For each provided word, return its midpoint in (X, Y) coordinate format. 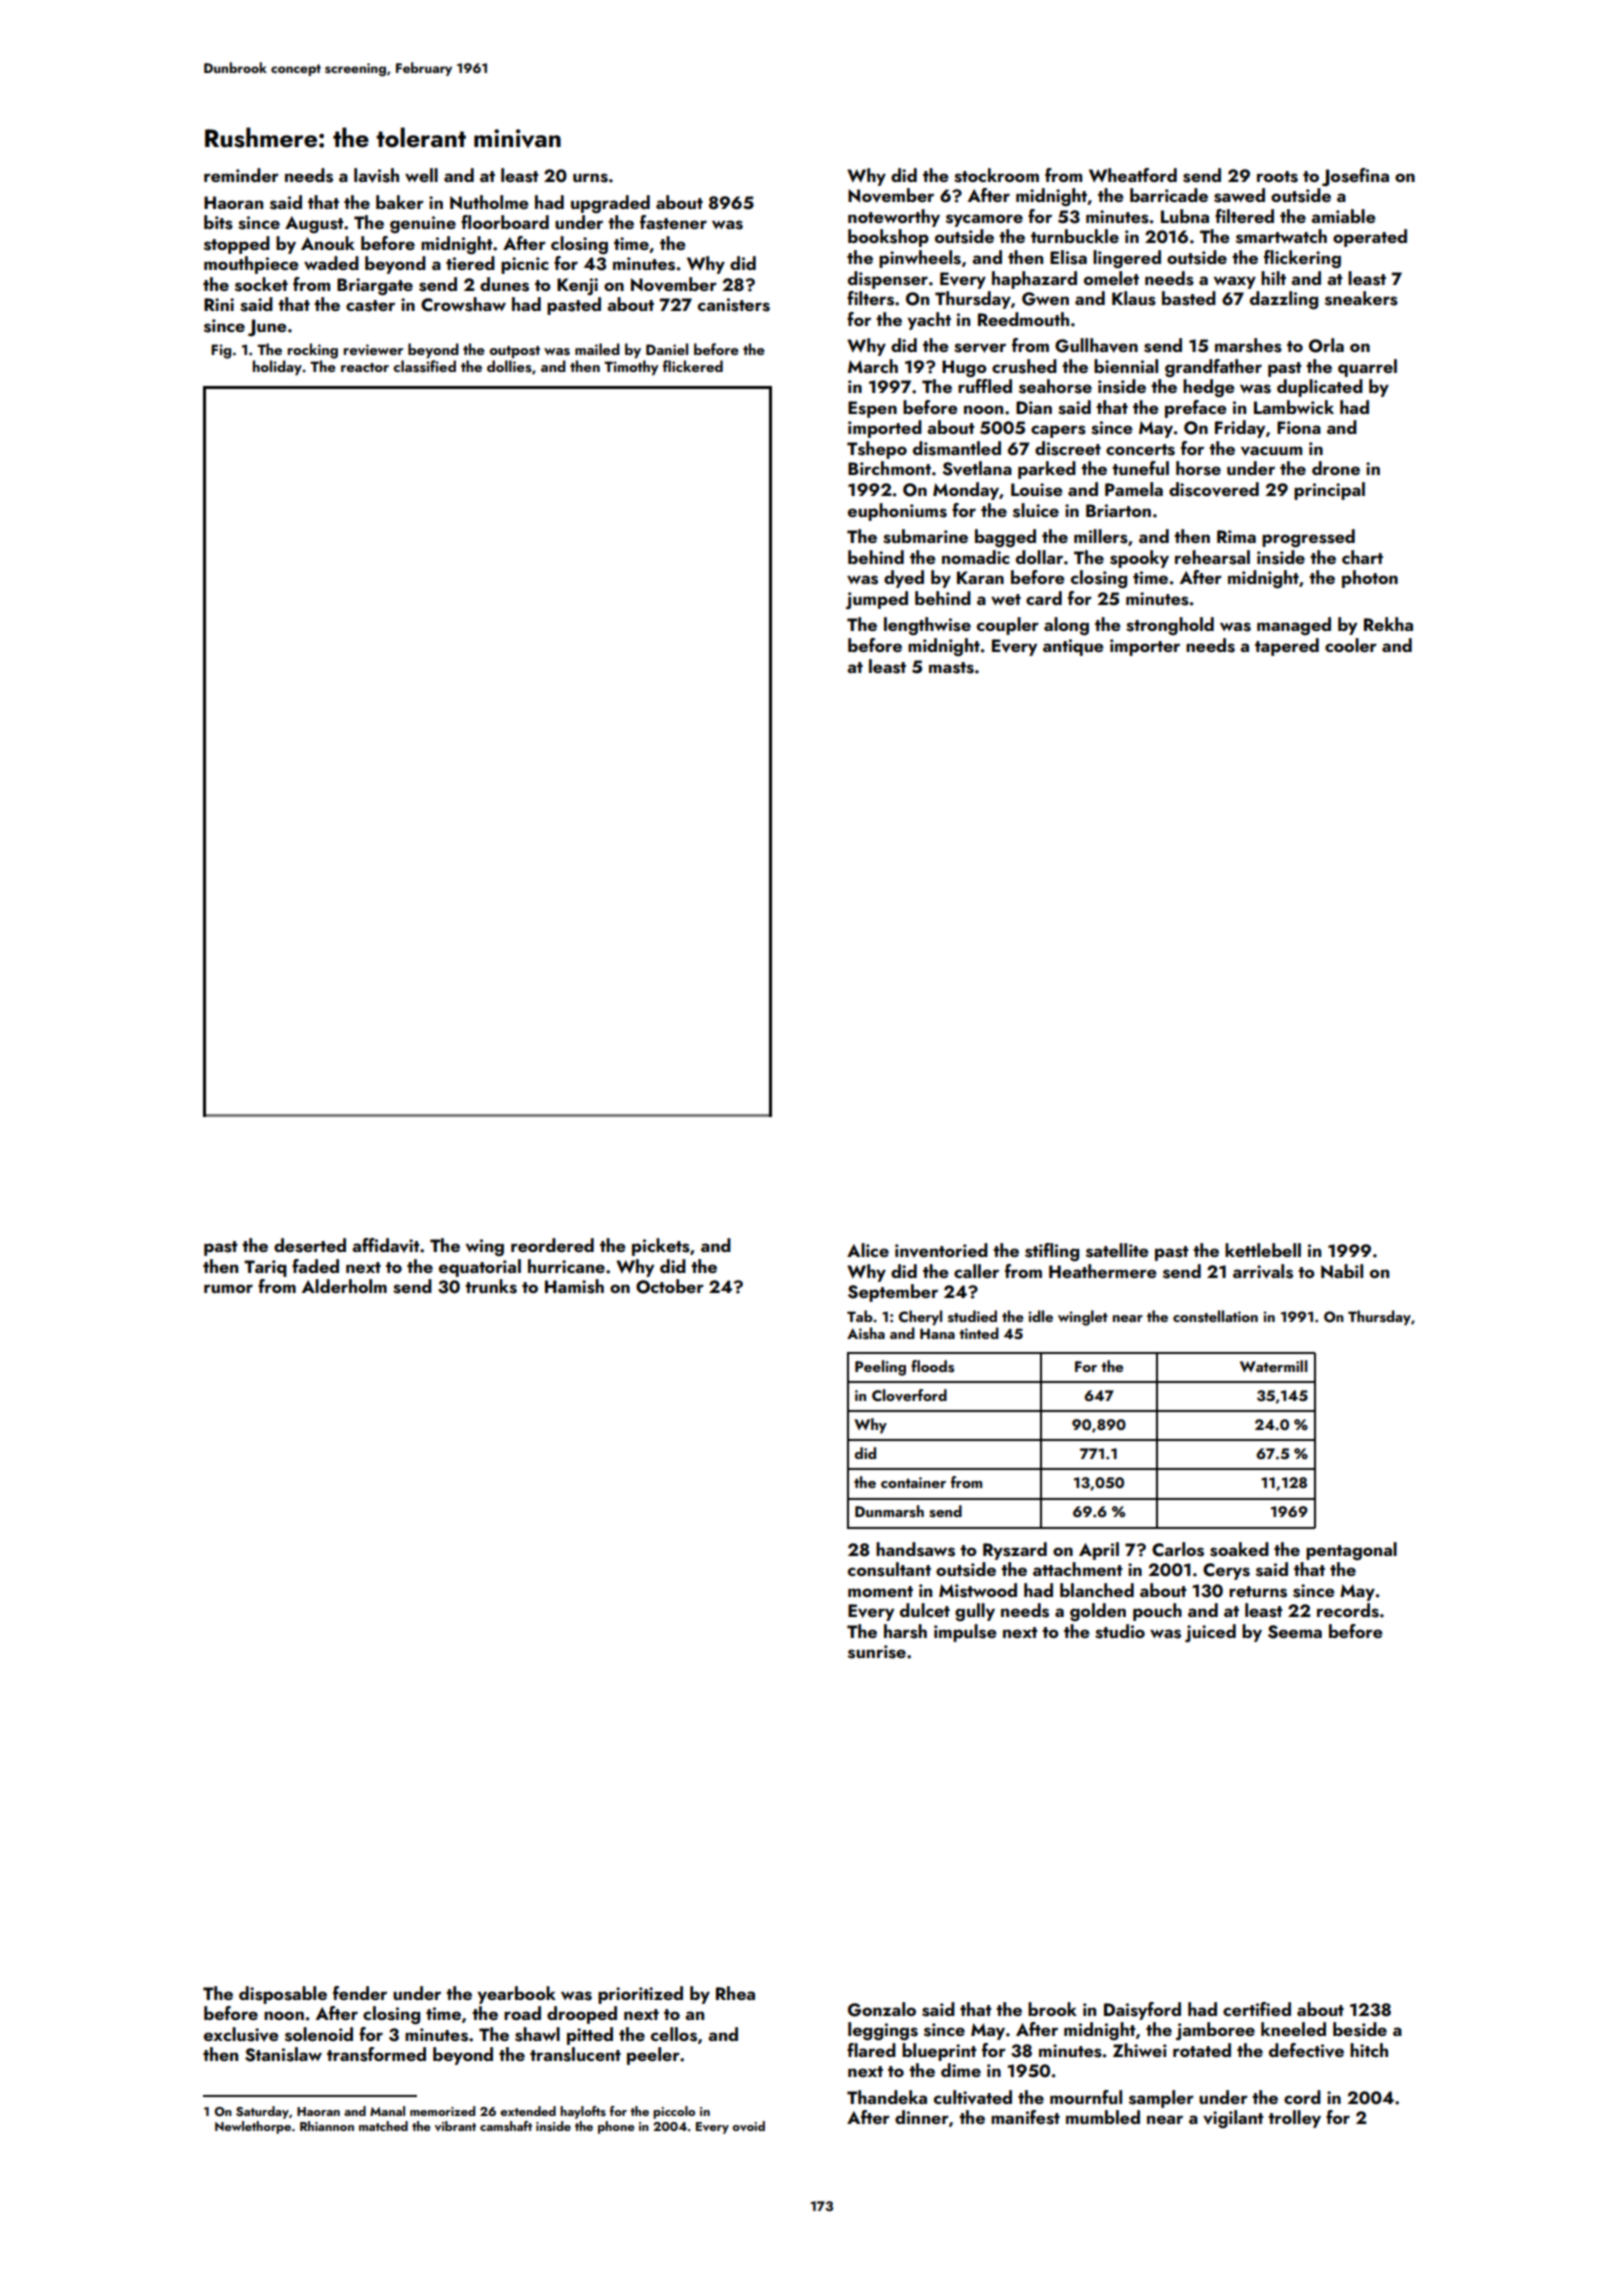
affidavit (386, 1245)
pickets (661, 1247)
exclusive (241, 2034)
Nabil (1342, 1271)
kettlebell (1263, 1250)
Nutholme (489, 202)
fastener (673, 222)
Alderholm (344, 1286)
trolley (1294, 2119)
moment (880, 1591)
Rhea (735, 1993)
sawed (1239, 195)
